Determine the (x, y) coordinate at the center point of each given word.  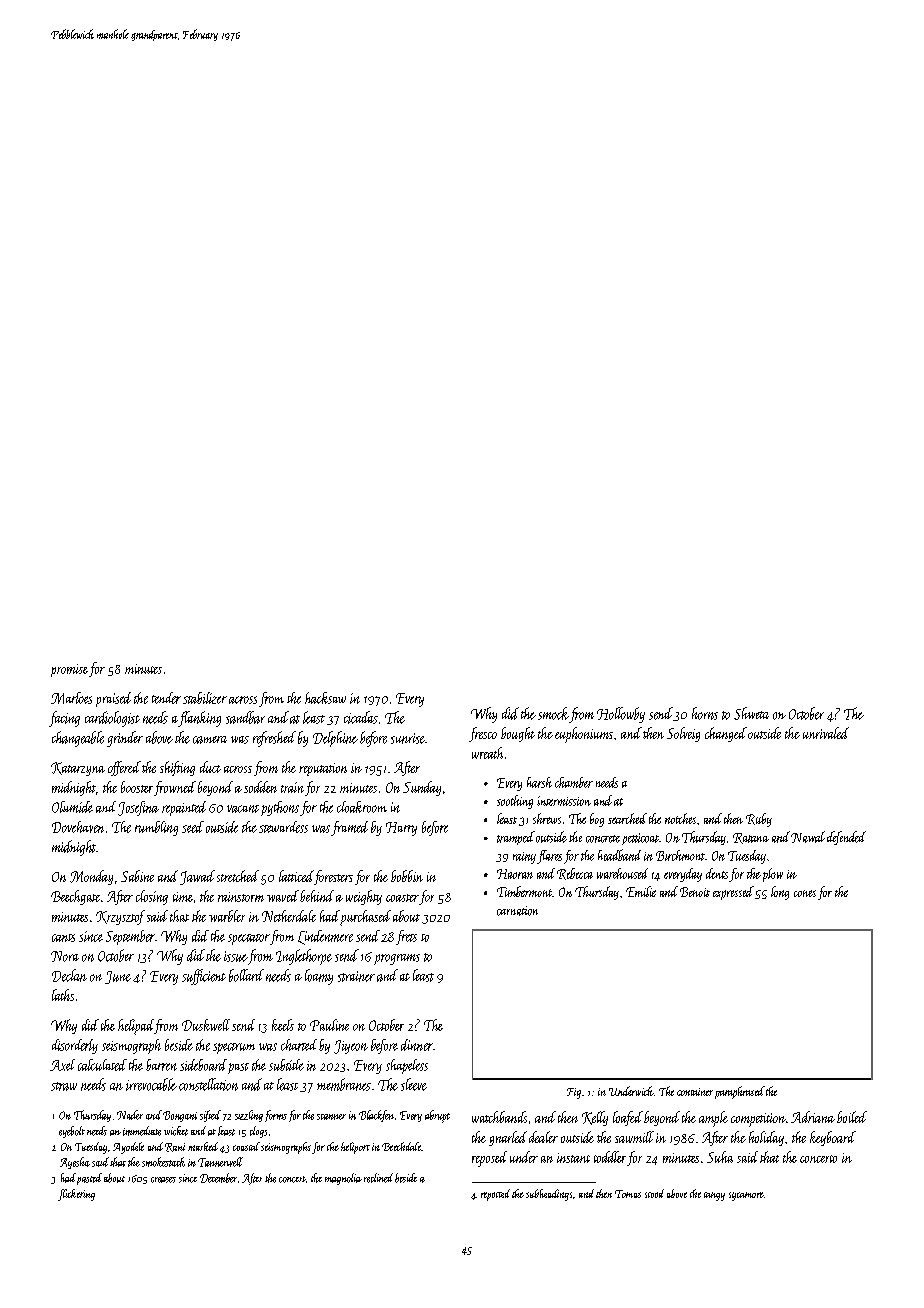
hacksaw (325, 698)
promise (69, 670)
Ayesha (75, 1163)
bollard (246, 975)
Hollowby (621, 715)
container (695, 1092)
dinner (417, 1045)
